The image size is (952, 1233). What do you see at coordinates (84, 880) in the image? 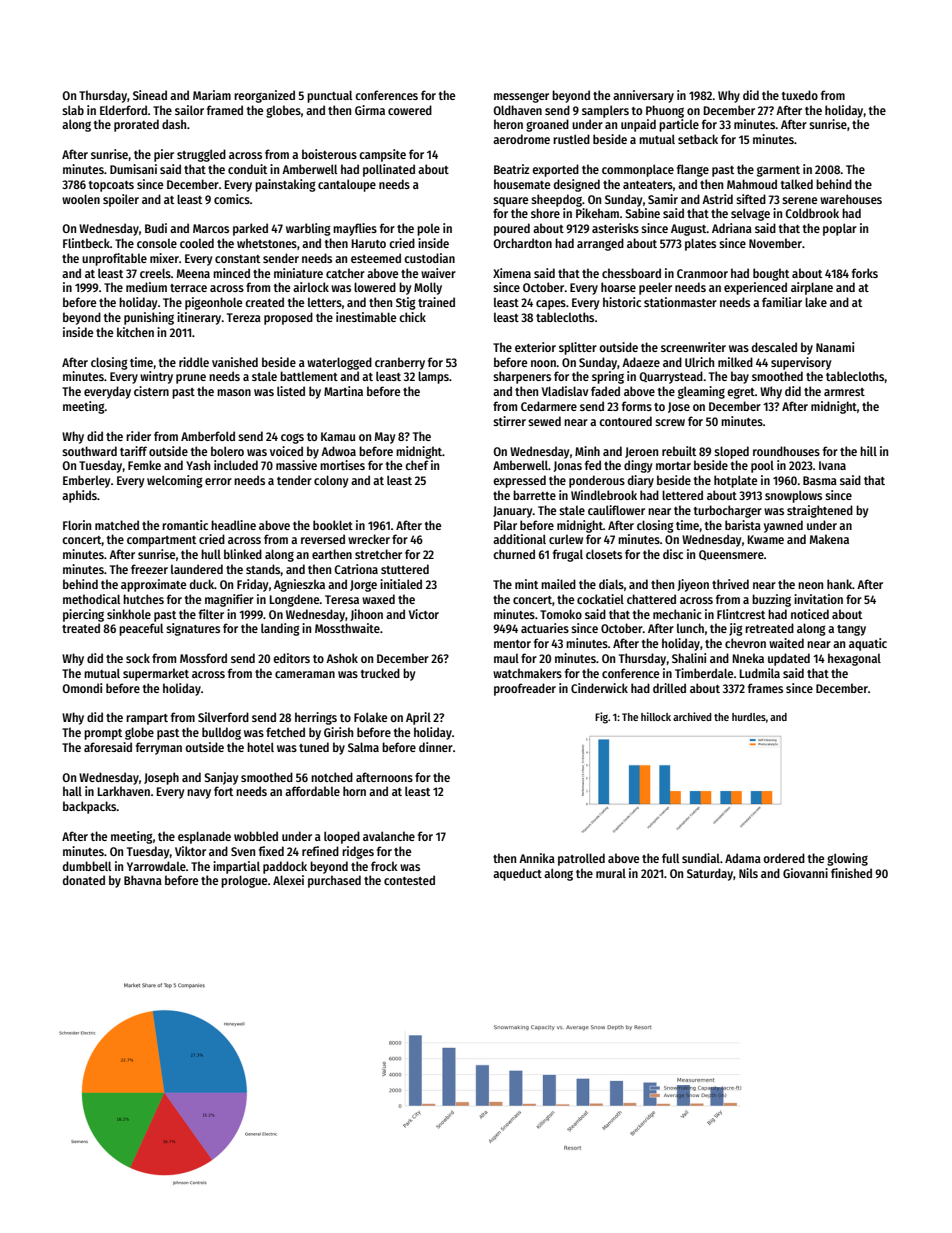
I see `donated` at bounding box center [84, 880].
